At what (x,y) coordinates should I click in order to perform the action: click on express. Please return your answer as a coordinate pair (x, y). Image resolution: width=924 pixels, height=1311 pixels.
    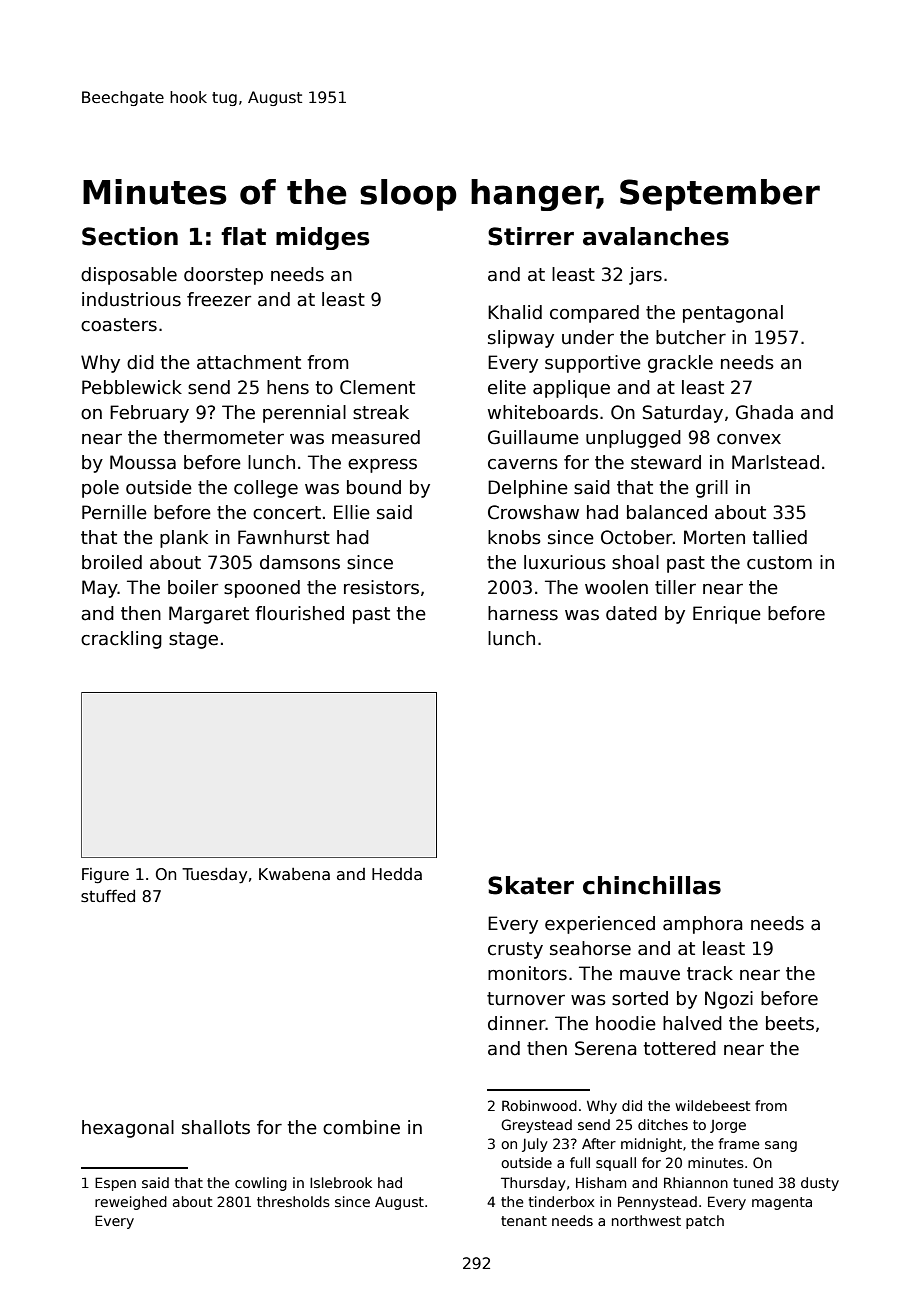
    Looking at the image, I should click on (382, 466).
